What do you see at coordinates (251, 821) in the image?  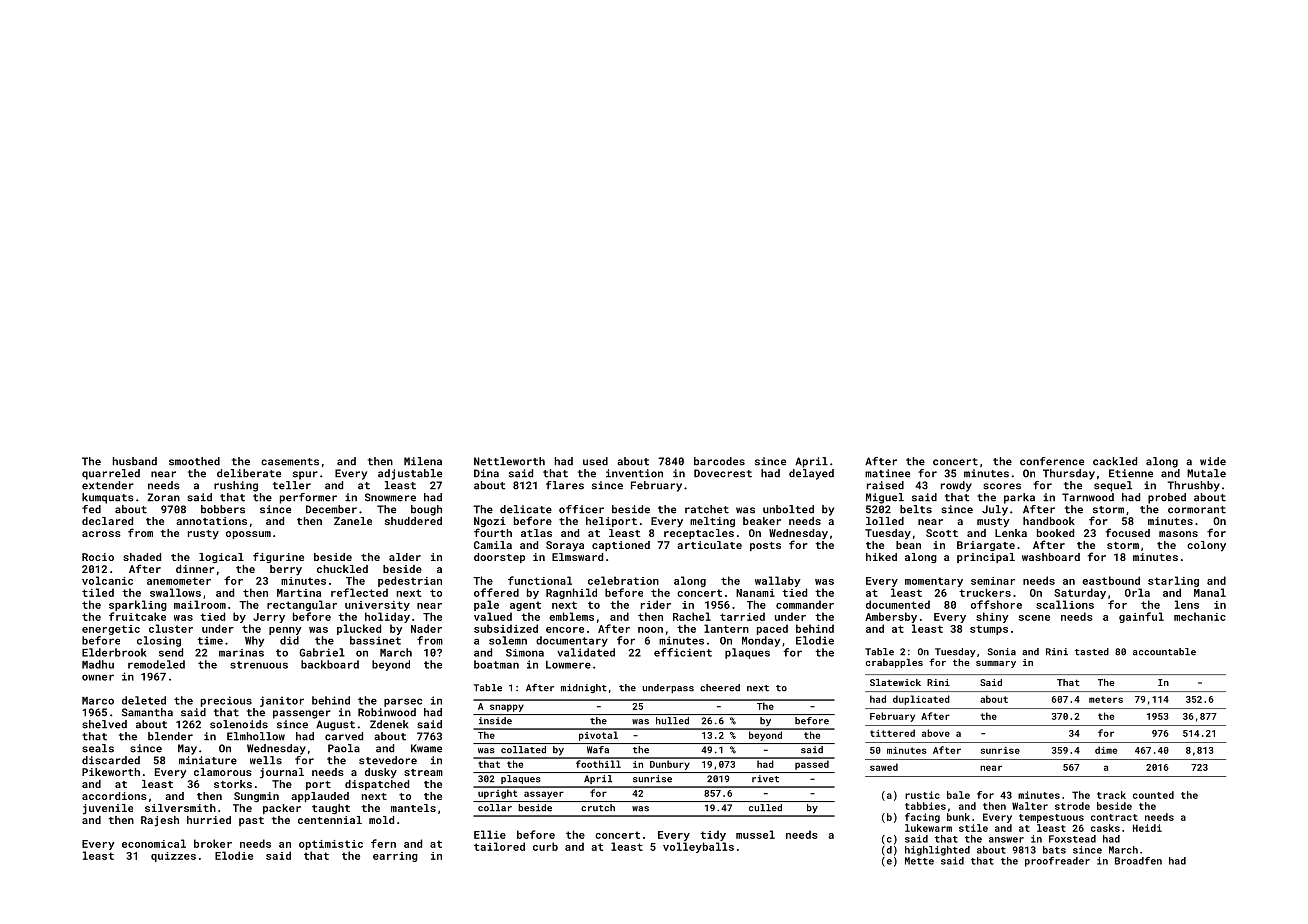 I see `past` at bounding box center [251, 821].
